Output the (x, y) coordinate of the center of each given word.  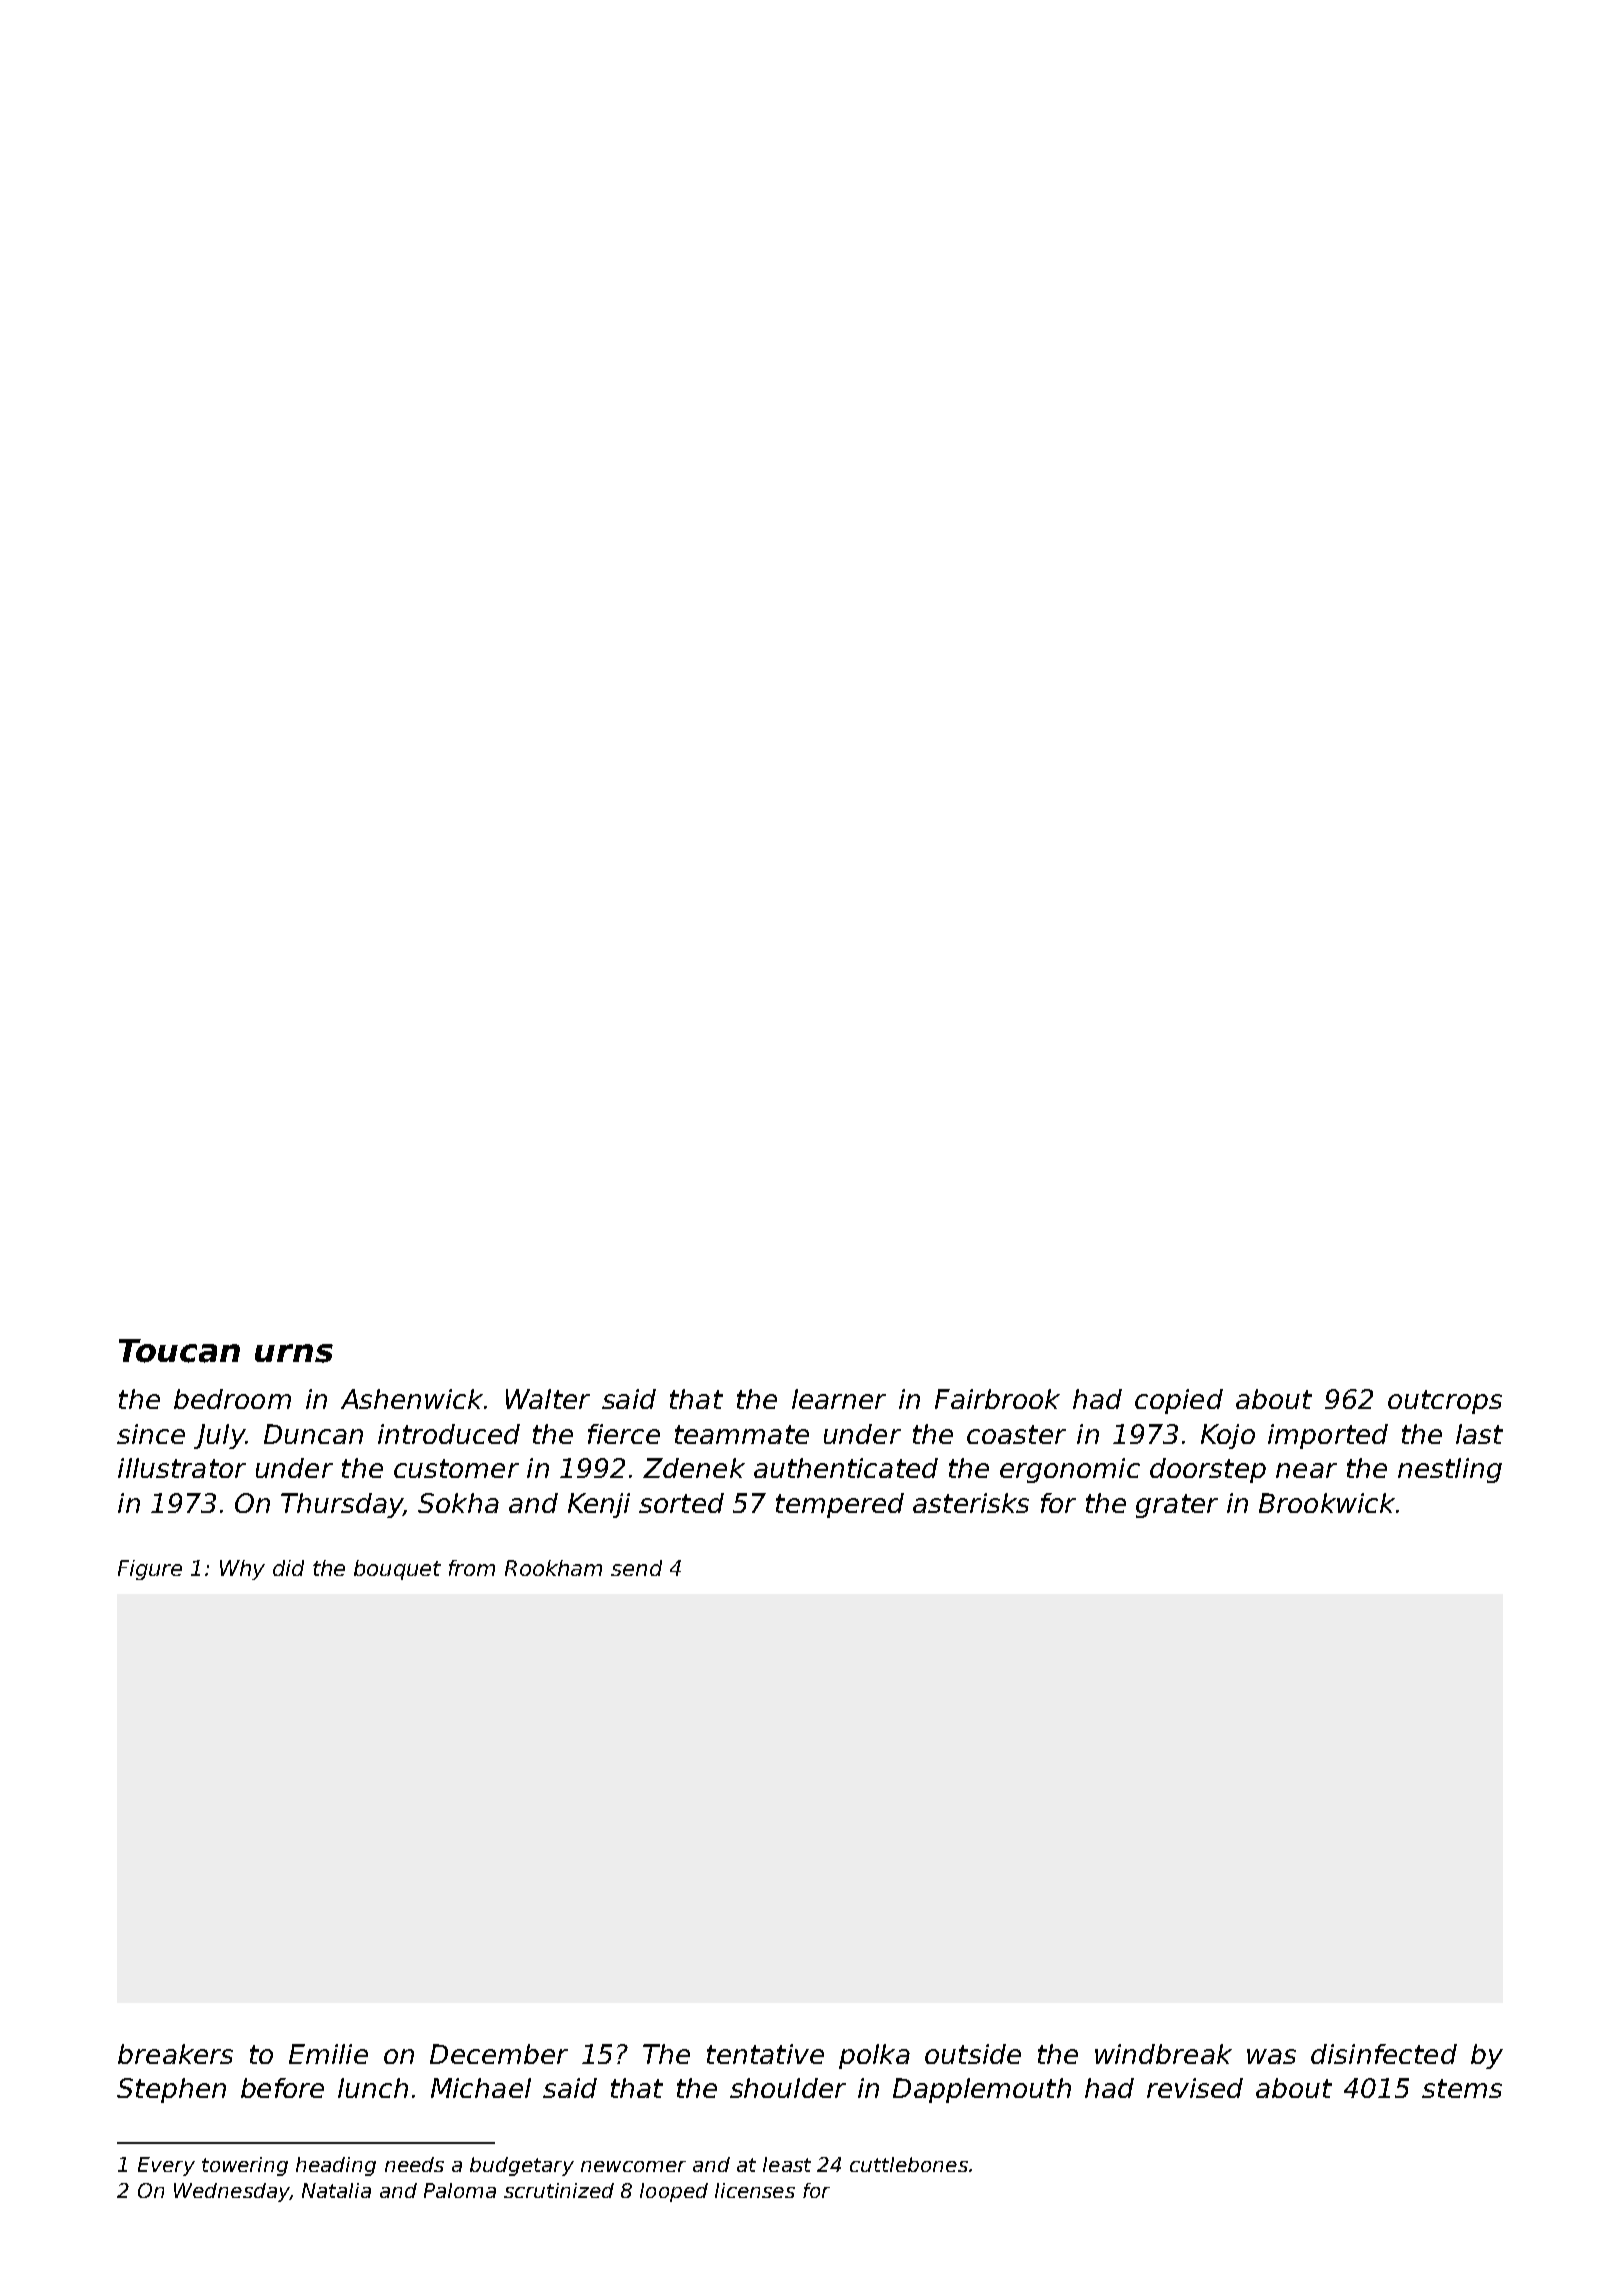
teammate (742, 1434)
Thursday (342, 1505)
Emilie (328, 2054)
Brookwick (1327, 1503)
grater (1177, 1506)
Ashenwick (412, 1399)
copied (1179, 1401)
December (499, 2054)
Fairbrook (997, 1399)
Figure (150, 1570)
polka (874, 2056)
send (636, 1568)
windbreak (1163, 2054)
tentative (765, 2054)
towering (245, 2166)
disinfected (1384, 2054)
